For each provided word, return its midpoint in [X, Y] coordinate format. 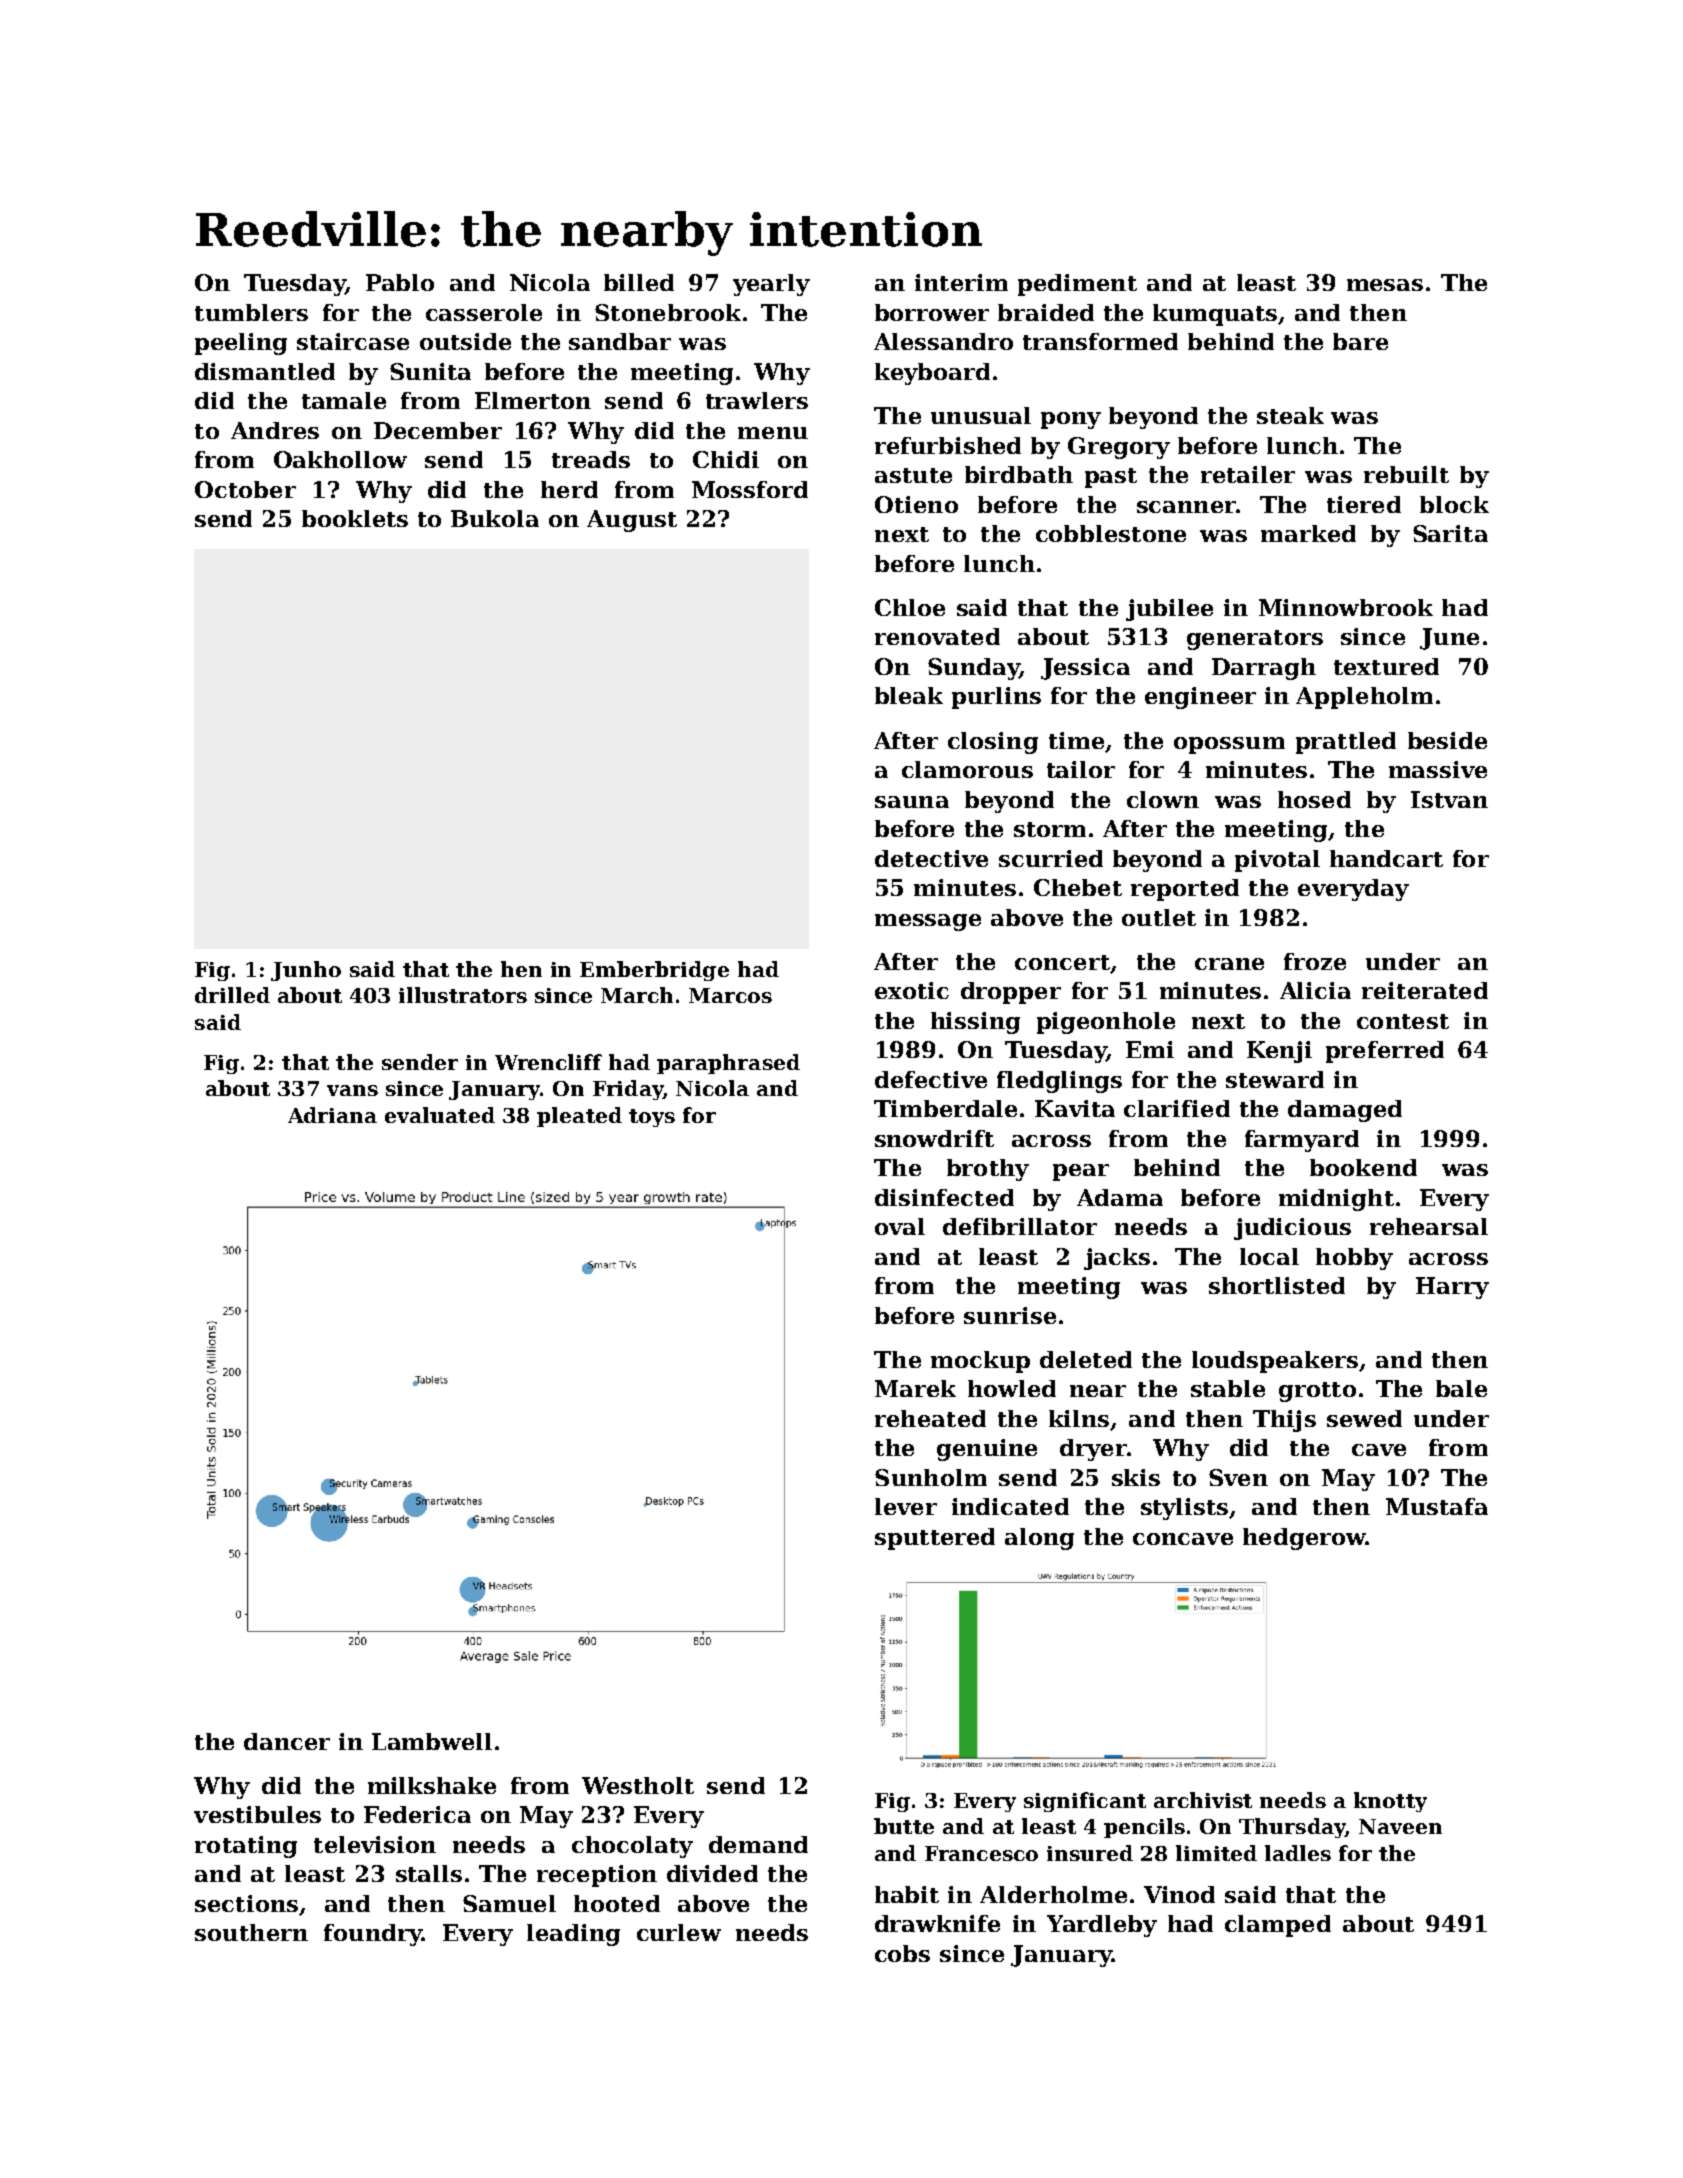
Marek [915, 1388]
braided [1046, 312]
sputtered [935, 1539]
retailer [1248, 474]
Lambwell [432, 1741]
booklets [355, 518]
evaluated [440, 1115]
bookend [1363, 1167]
